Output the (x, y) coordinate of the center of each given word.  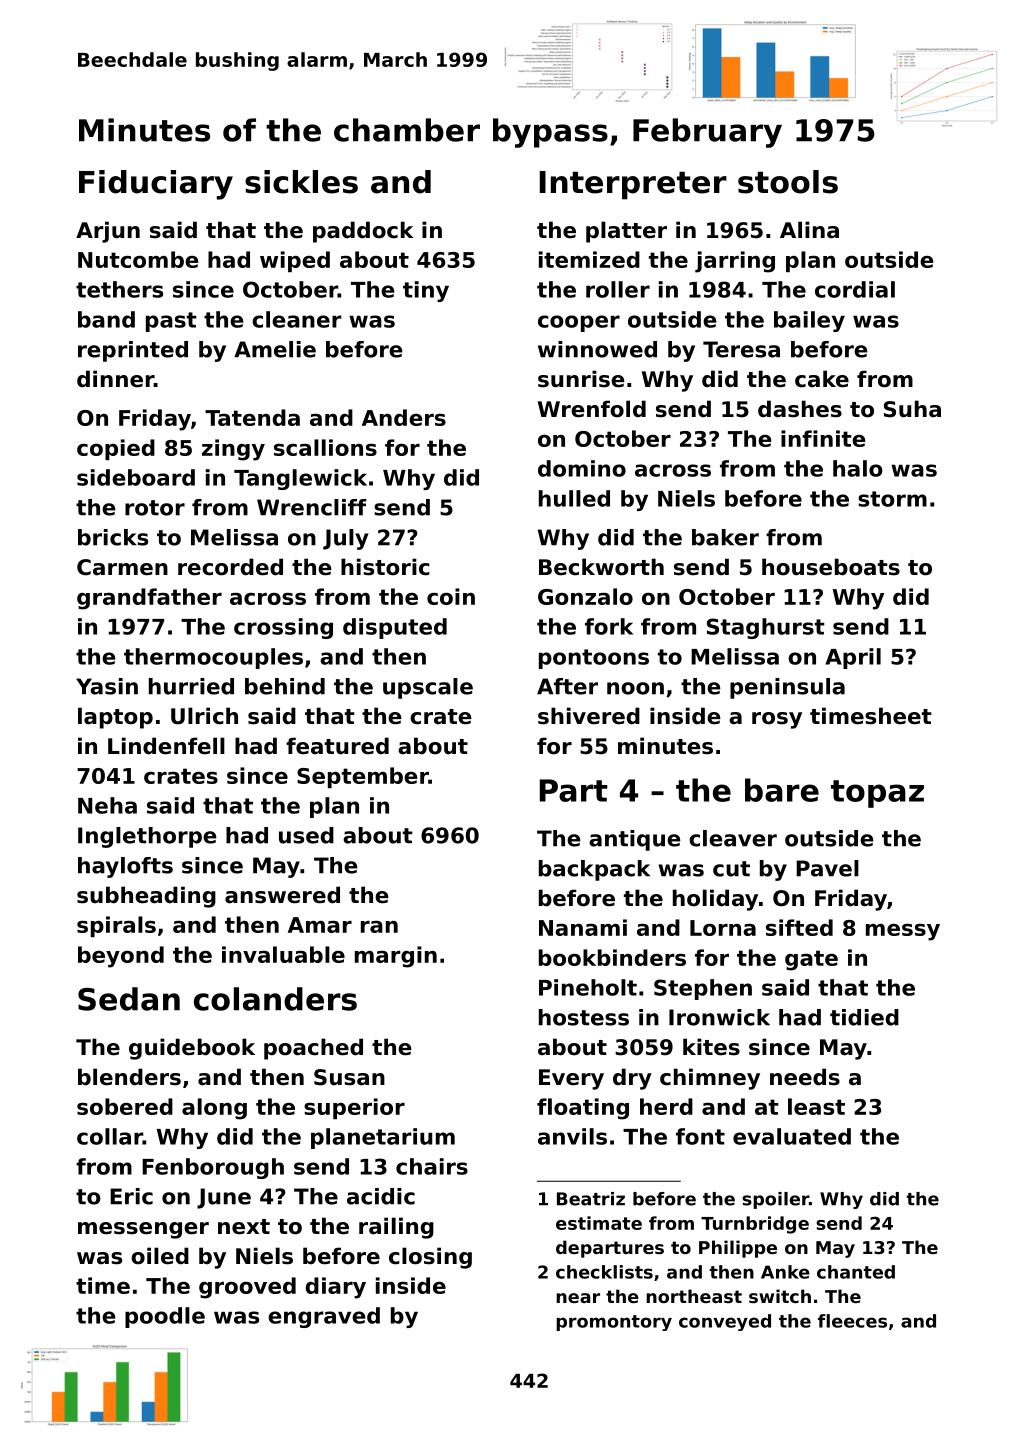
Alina (809, 230)
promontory (614, 1323)
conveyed (725, 1322)
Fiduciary (156, 185)
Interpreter (633, 185)
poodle (165, 1317)
